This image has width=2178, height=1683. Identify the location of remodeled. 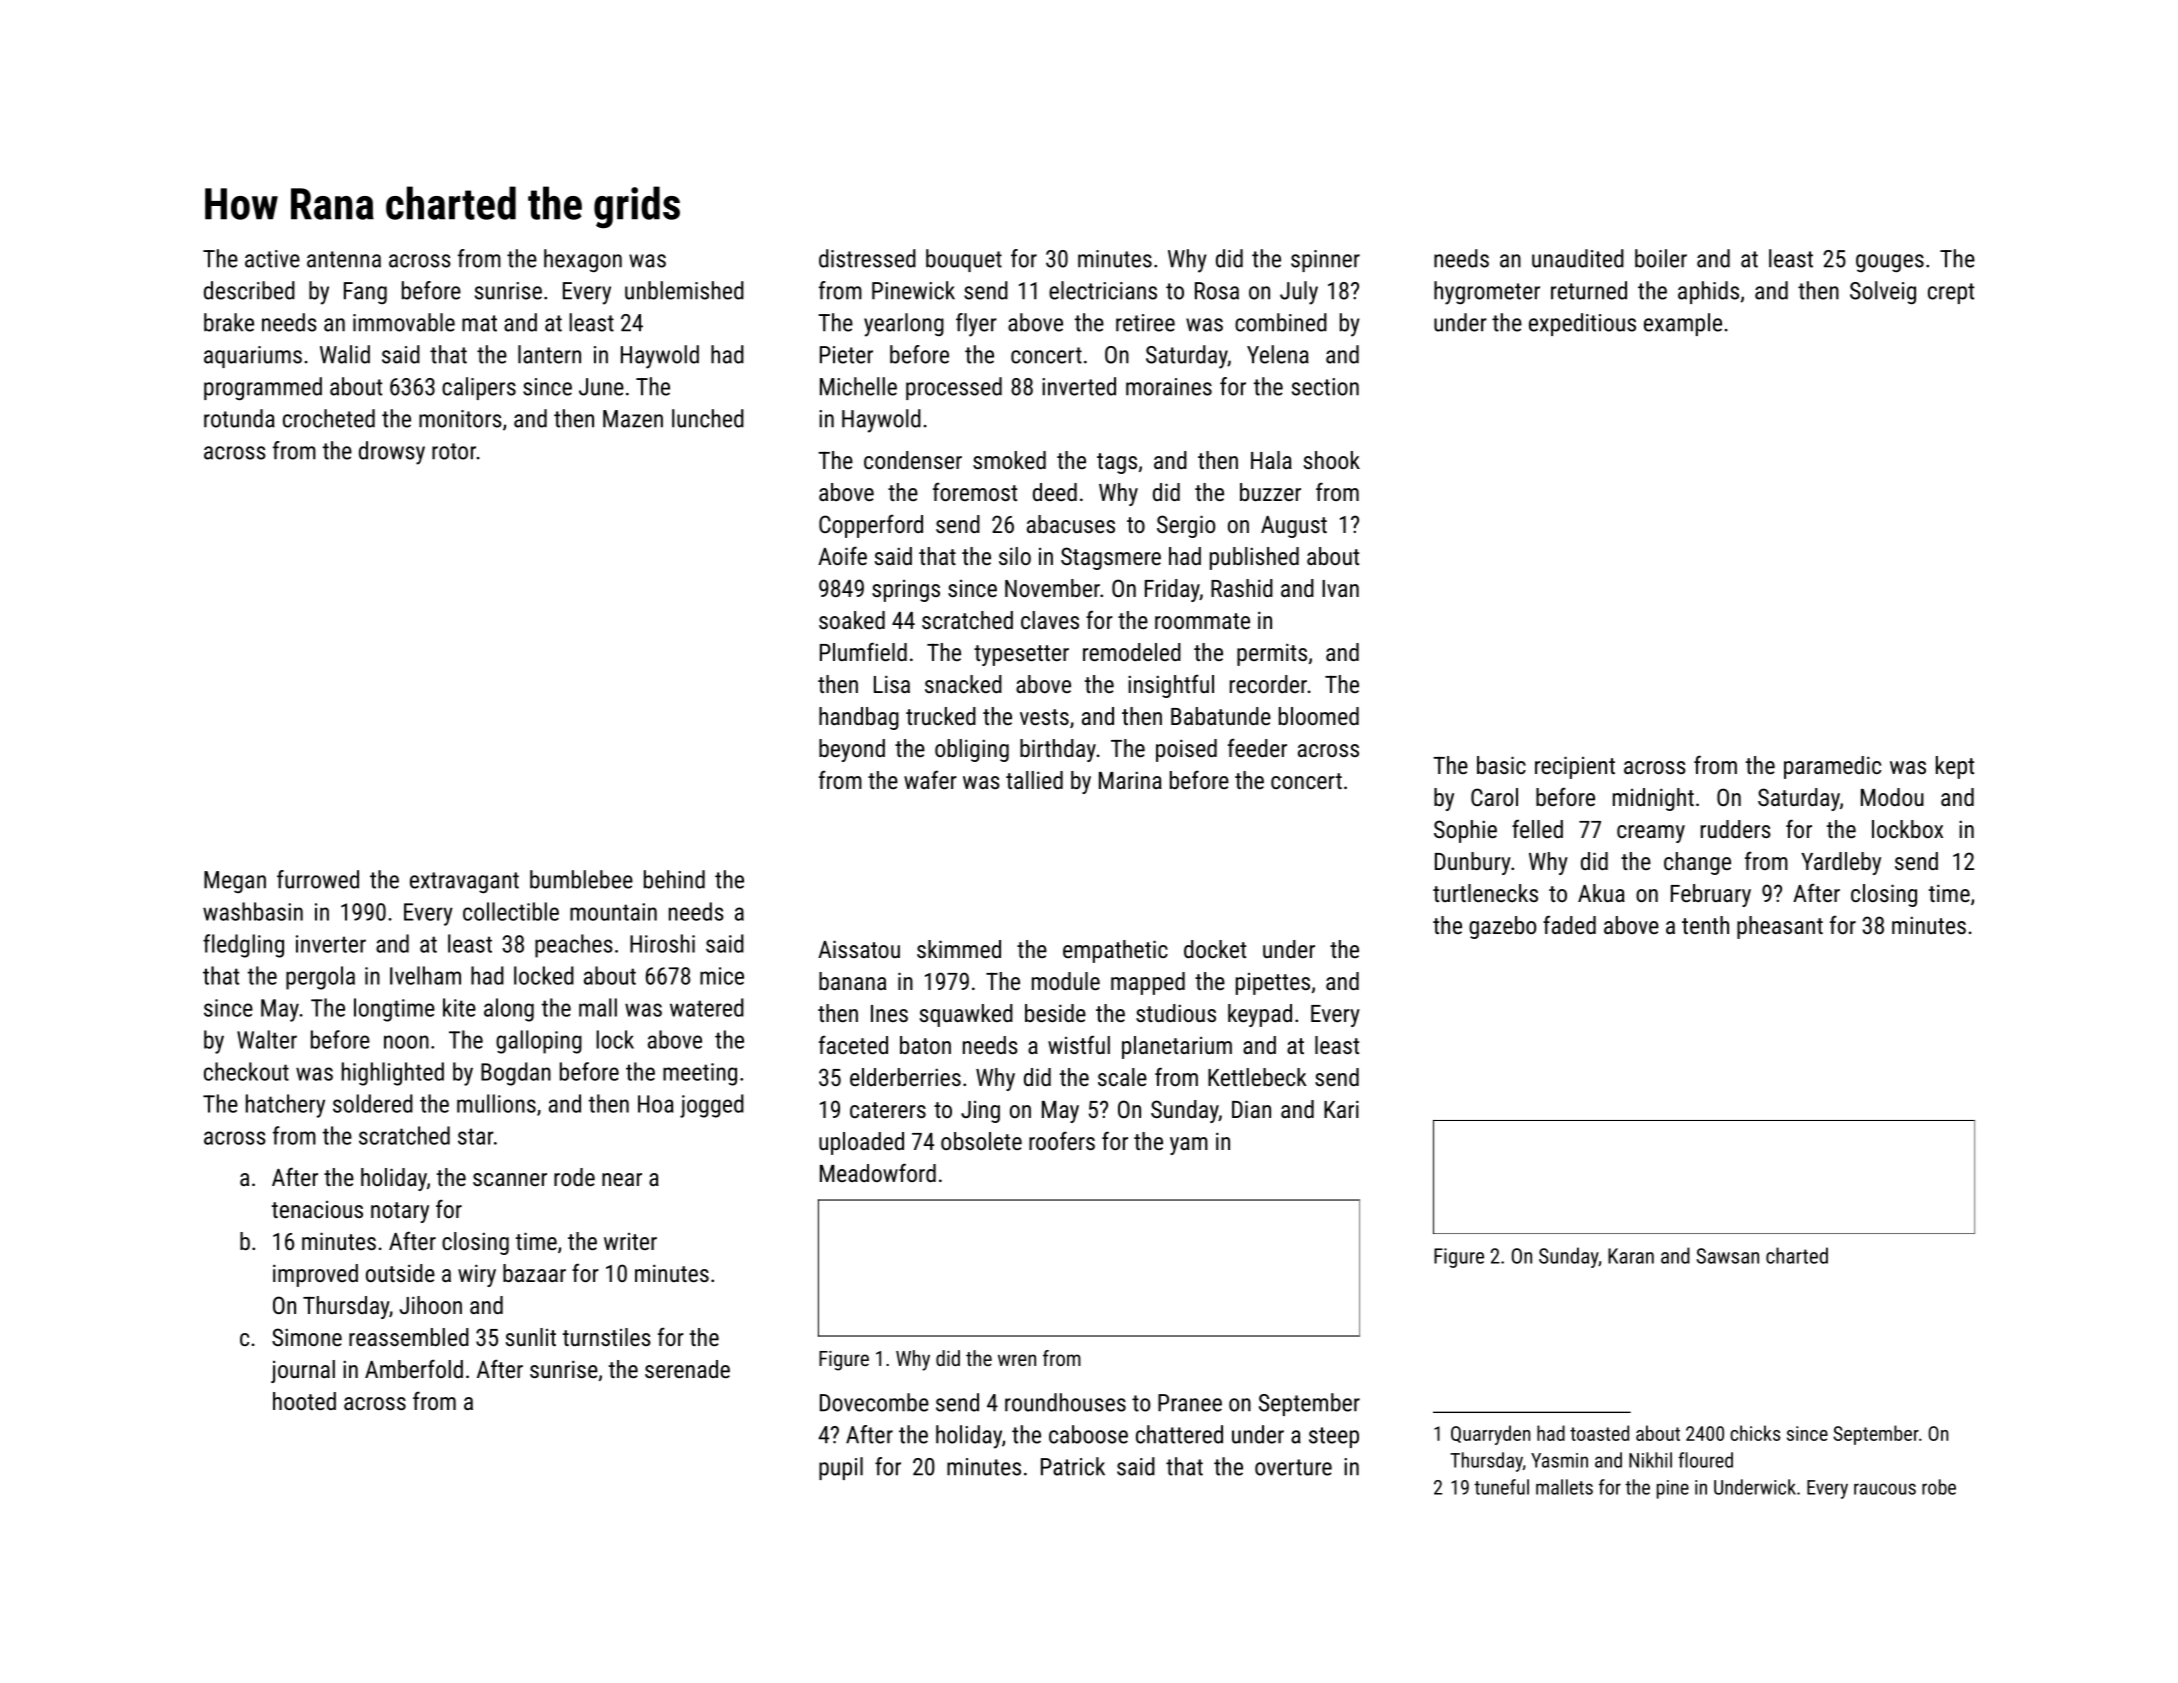
(1132, 652).
